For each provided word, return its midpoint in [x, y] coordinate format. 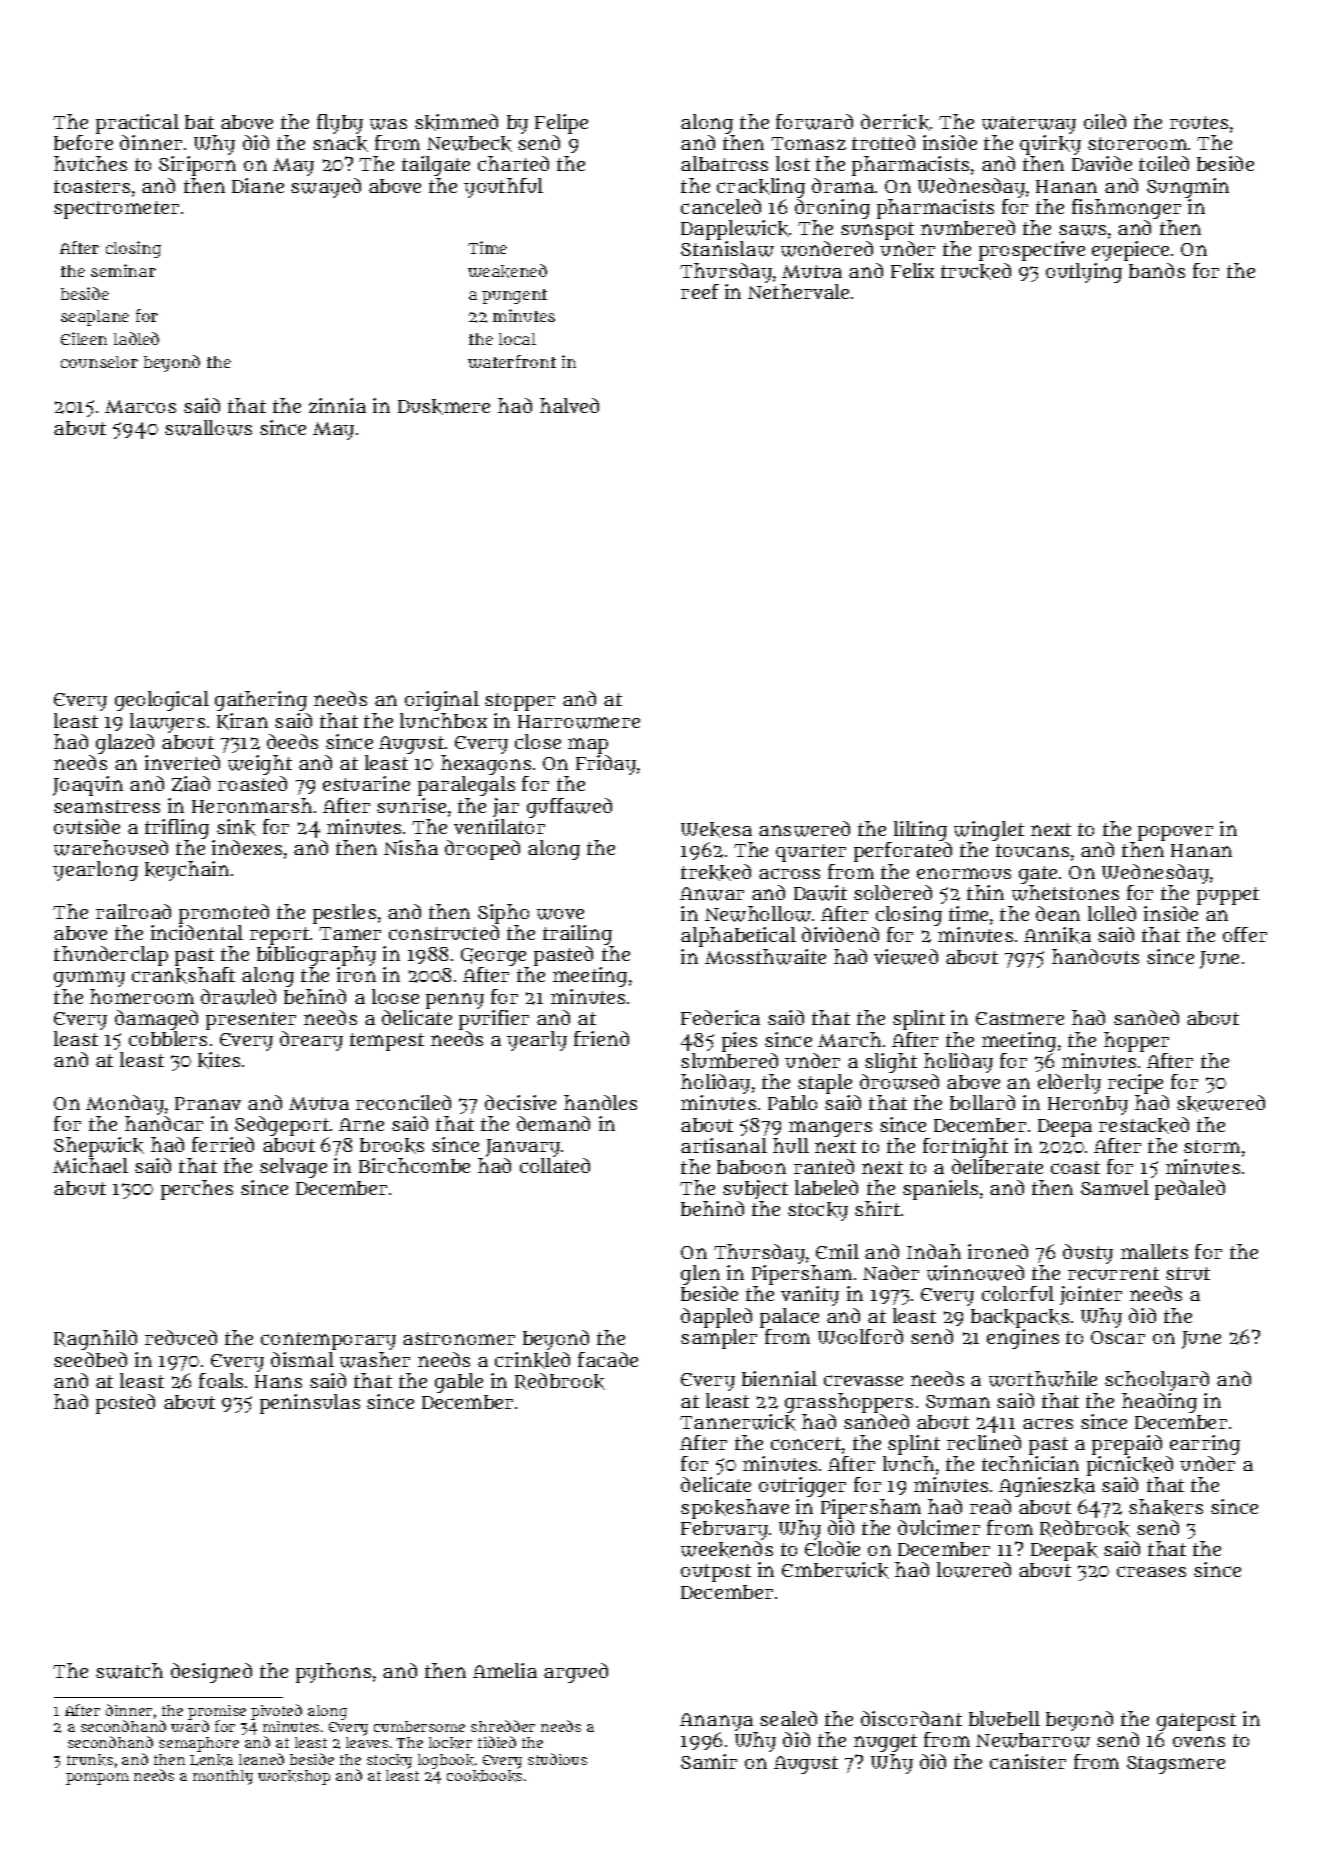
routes [1199, 122]
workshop [294, 1777]
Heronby [1088, 1105]
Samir [709, 1761]
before [83, 142]
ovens [1199, 1741]
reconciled [403, 1102]
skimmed [456, 122]
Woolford [860, 1336]
